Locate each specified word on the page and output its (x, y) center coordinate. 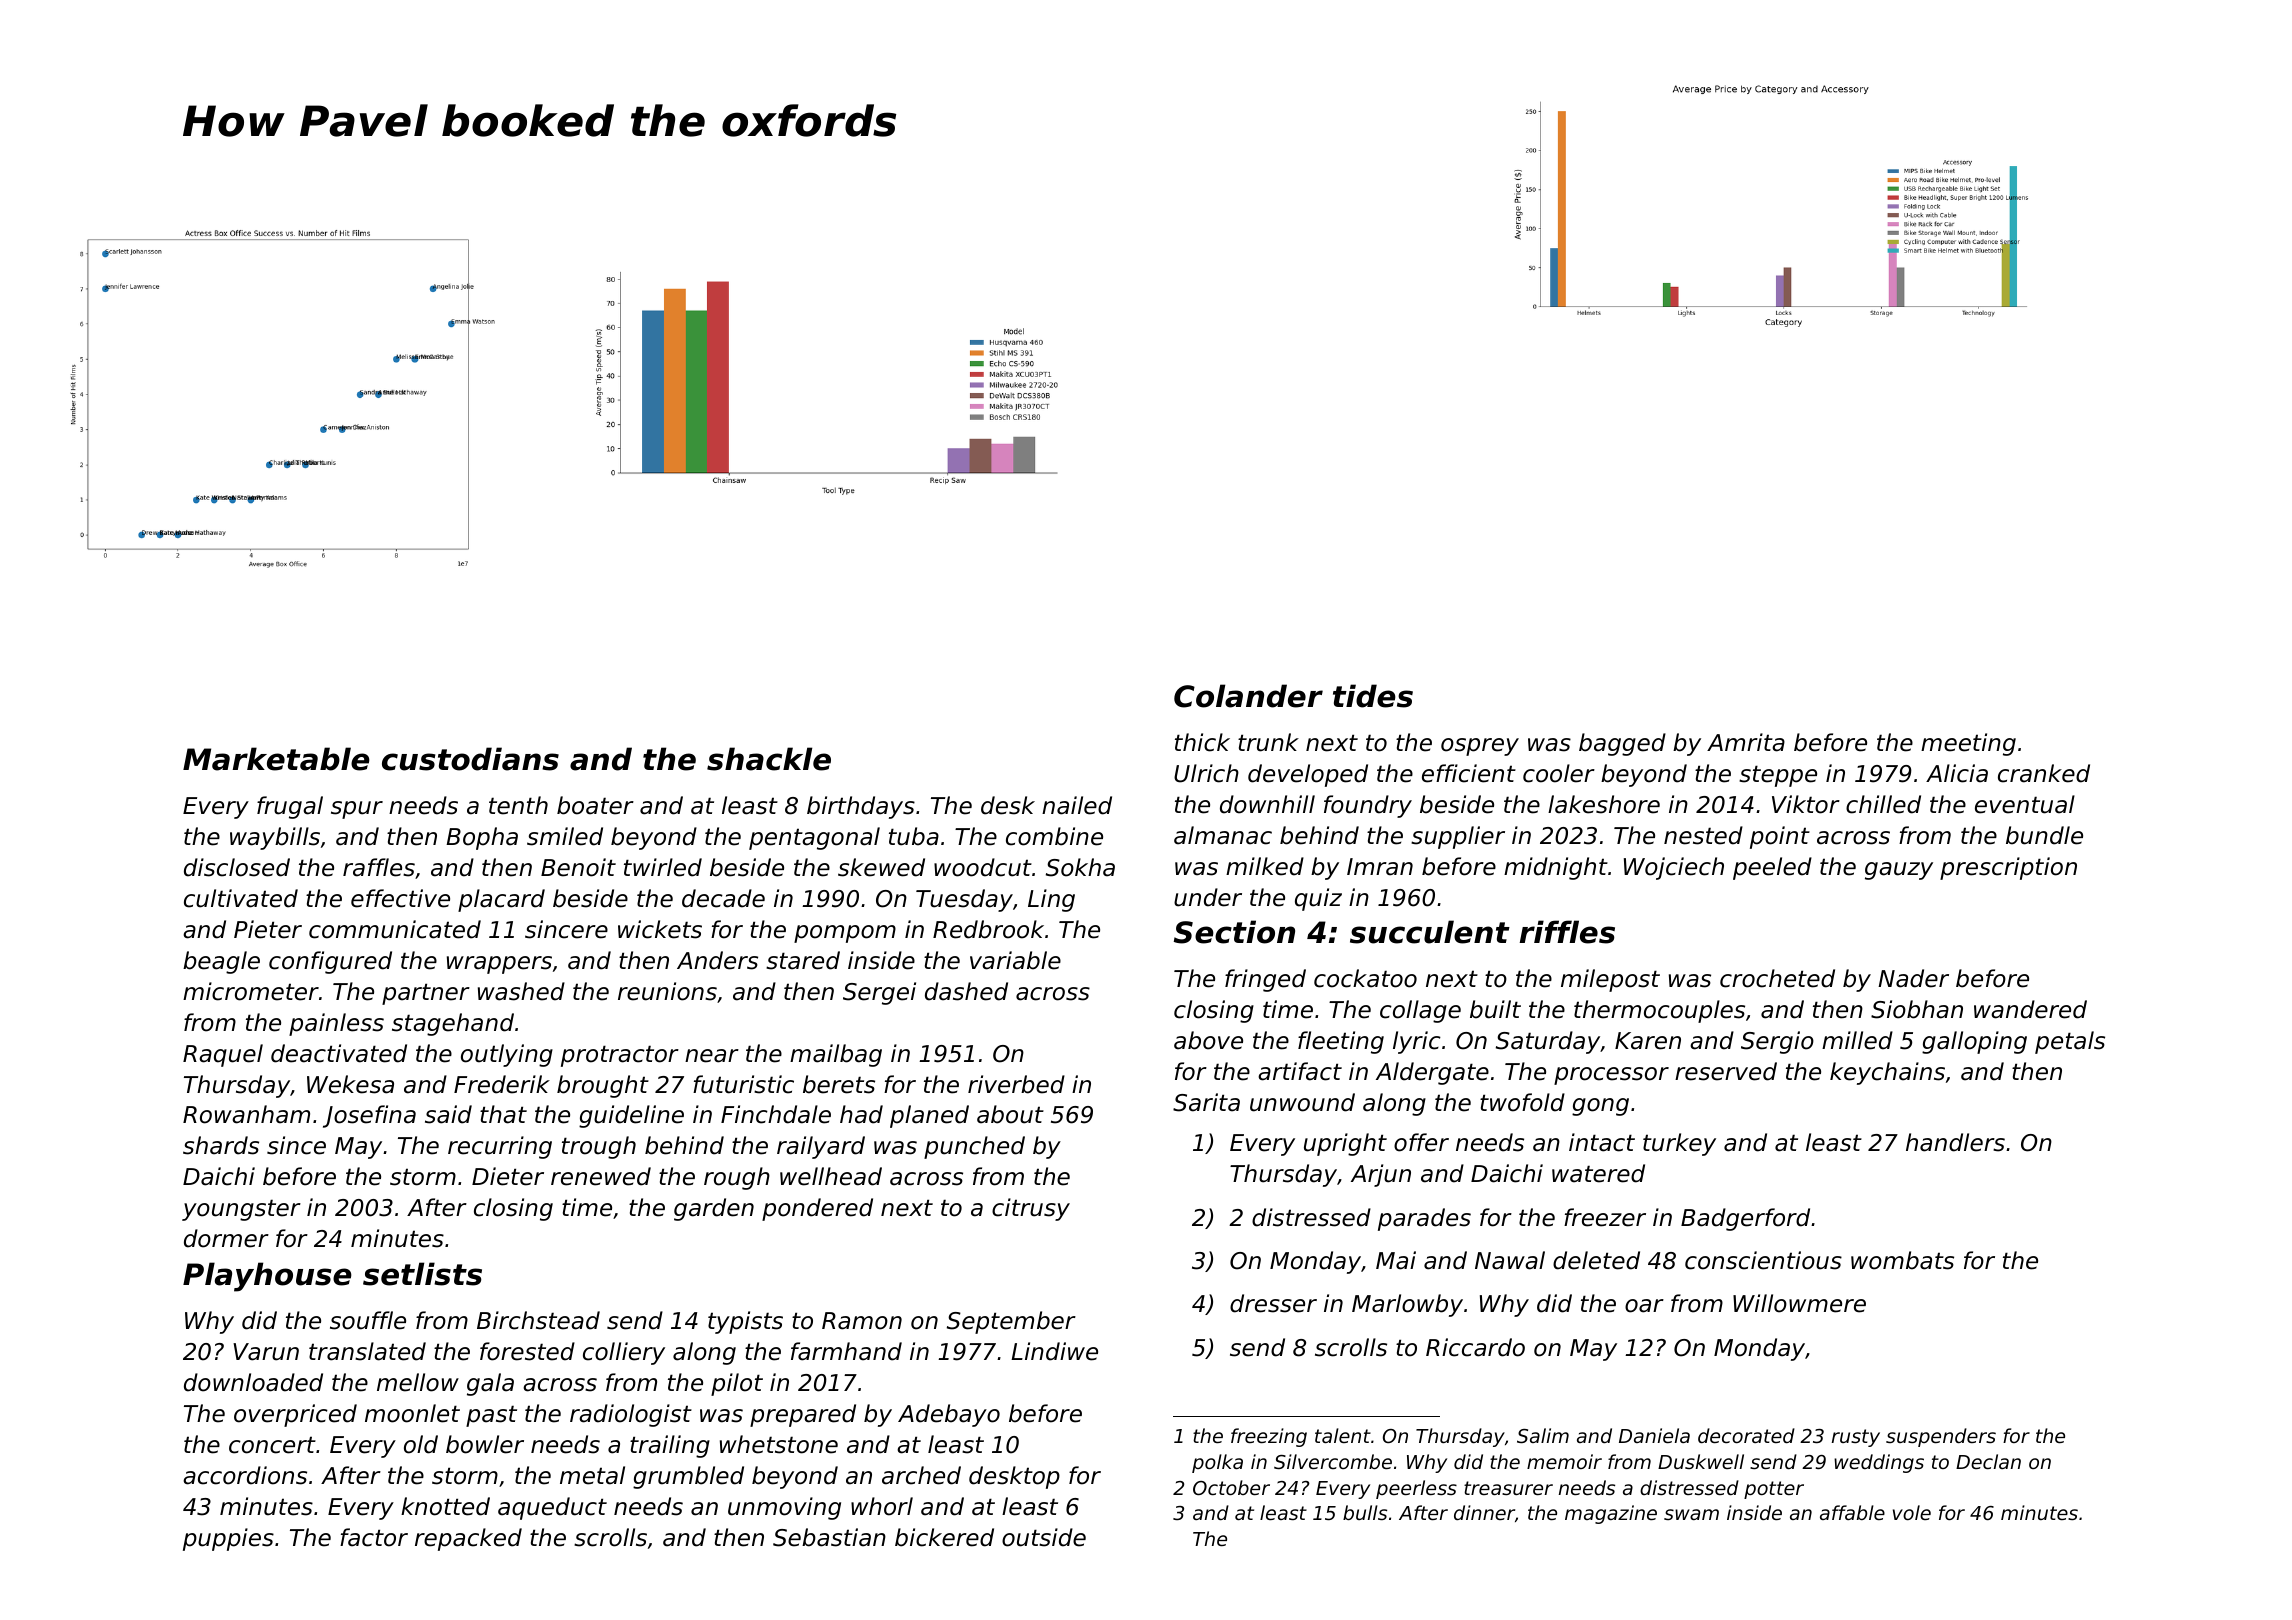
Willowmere (1799, 1303)
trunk (1268, 742)
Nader (1913, 978)
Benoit (578, 867)
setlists (422, 1274)
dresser (1273, 1303)
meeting (1968, 744)
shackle (769, 759)
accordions (245, 1475)
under (1208, 897)
